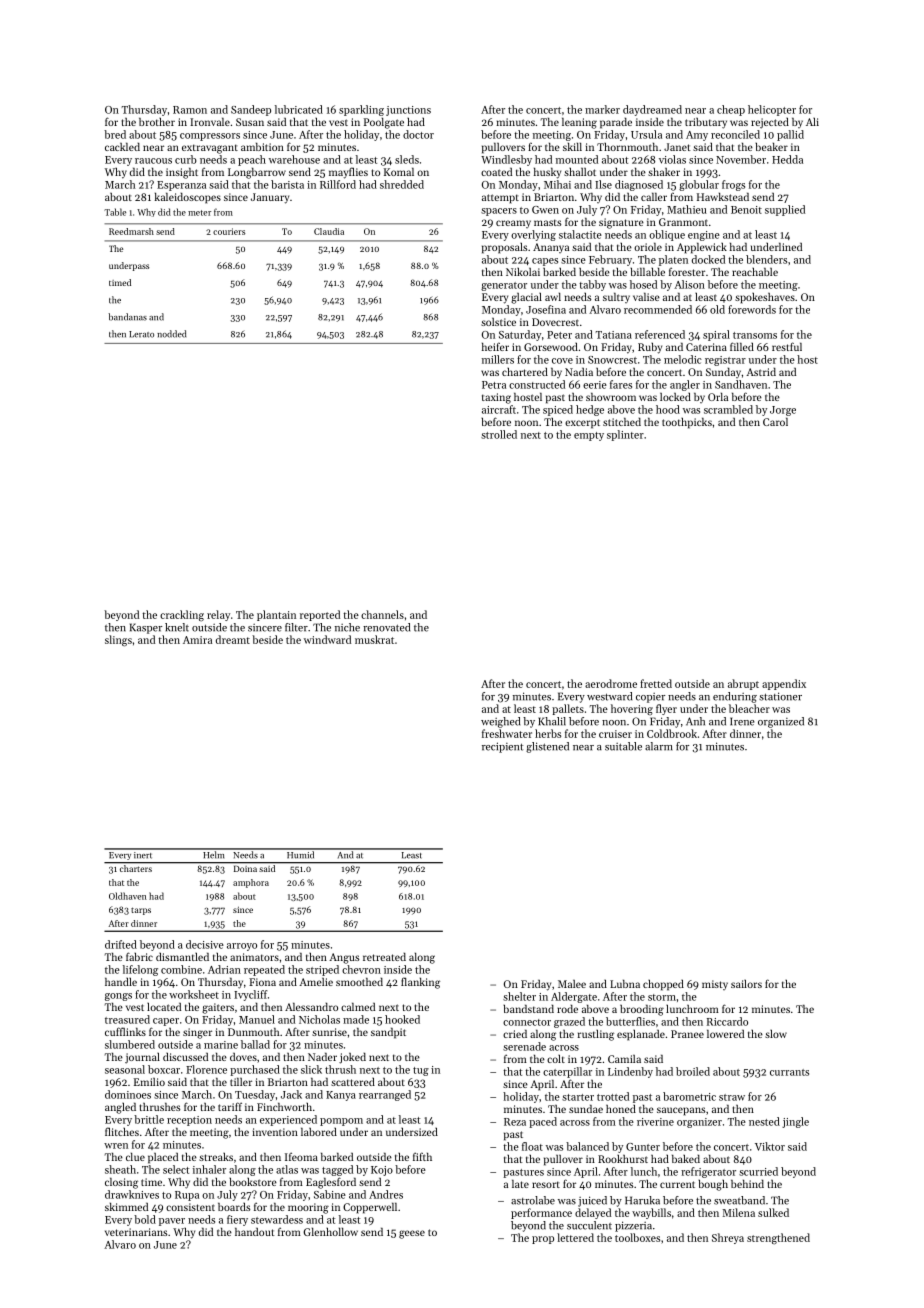 This document has width=924, height=1308. Describe the element at coordinates (182, 616) in the document. I see `crackling` at that location.
